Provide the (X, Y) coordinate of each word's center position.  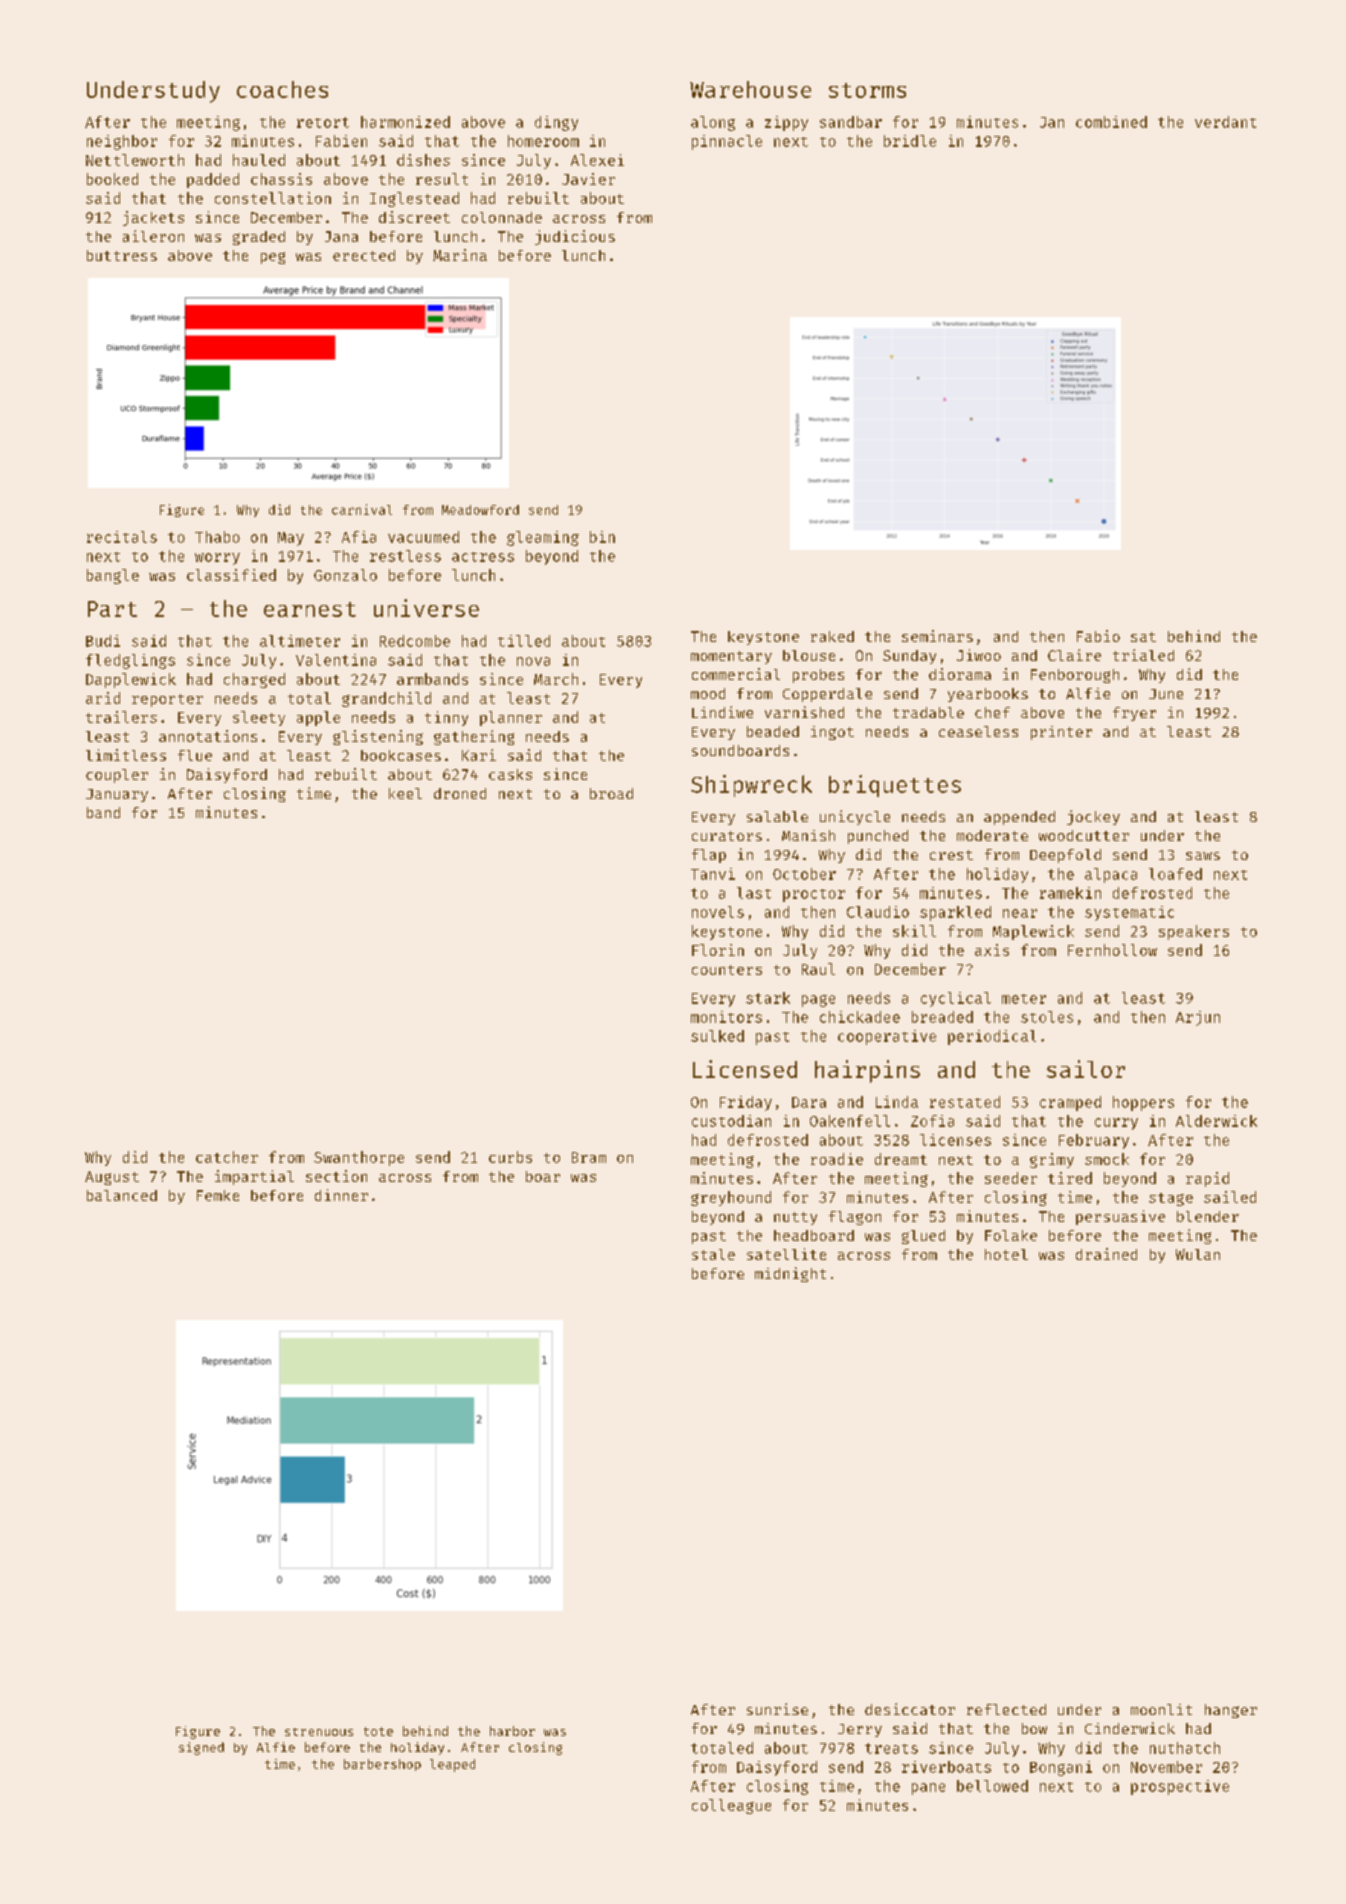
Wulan (1198, 1254)
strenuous (319, 1732)
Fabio (1098, 636)
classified (231, 575)
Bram (589, 1157)
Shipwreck (751, 786)
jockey (1093, 817)
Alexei (597, 160)
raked (832, 636)
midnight (790, 1274)
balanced (122, 1195)
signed (201, 1748)
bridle (910, 141)
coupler (117, 776)
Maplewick (1033, 932)
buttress (122, 255)
